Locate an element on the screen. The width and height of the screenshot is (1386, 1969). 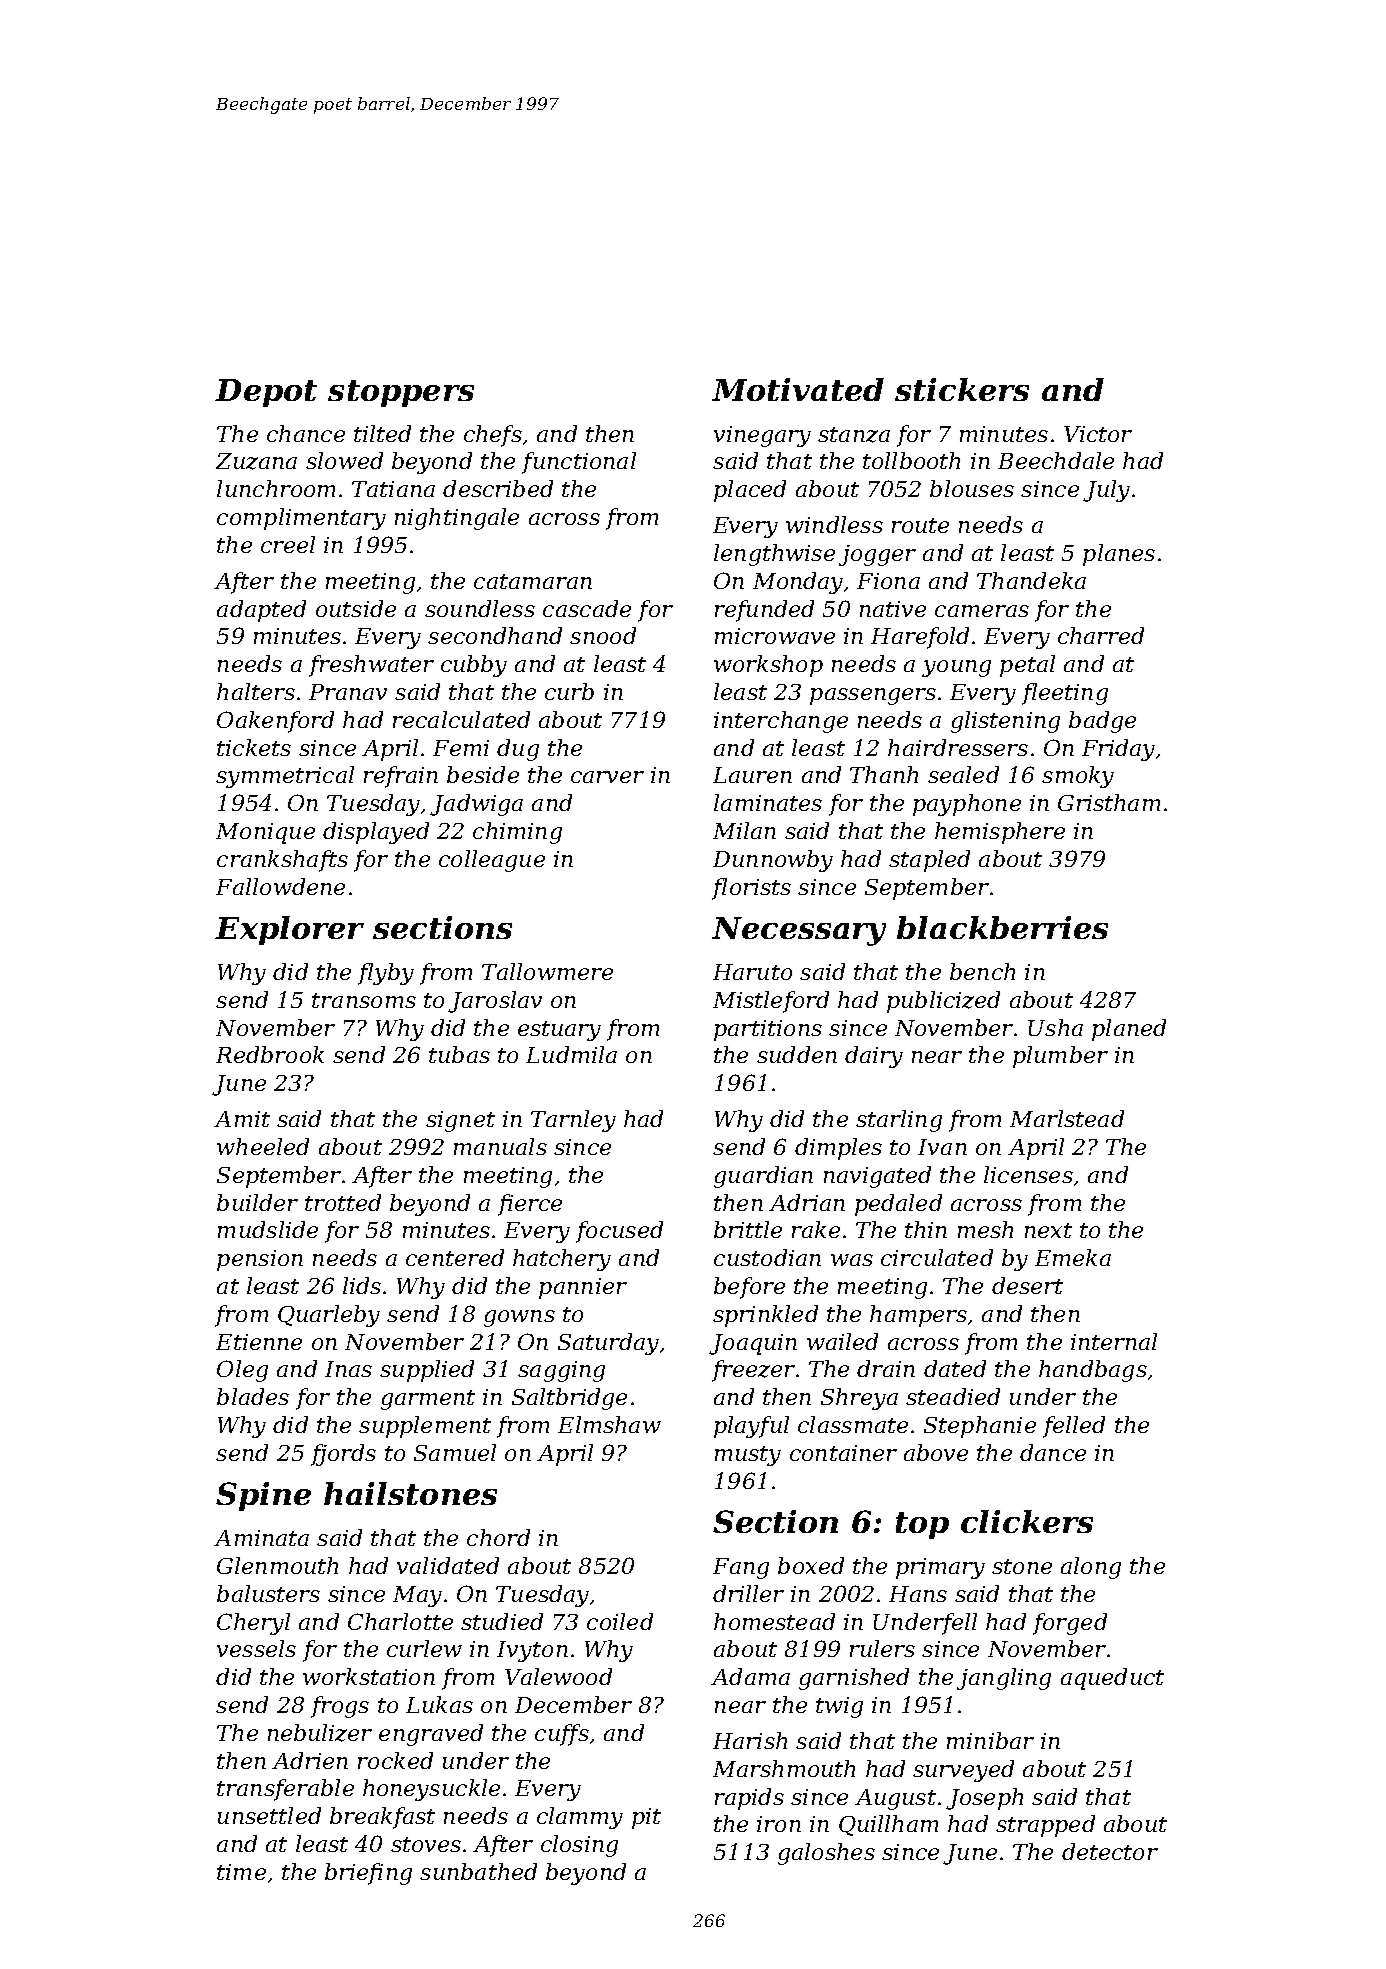
felled is located at coordinates (1074, 1427).
